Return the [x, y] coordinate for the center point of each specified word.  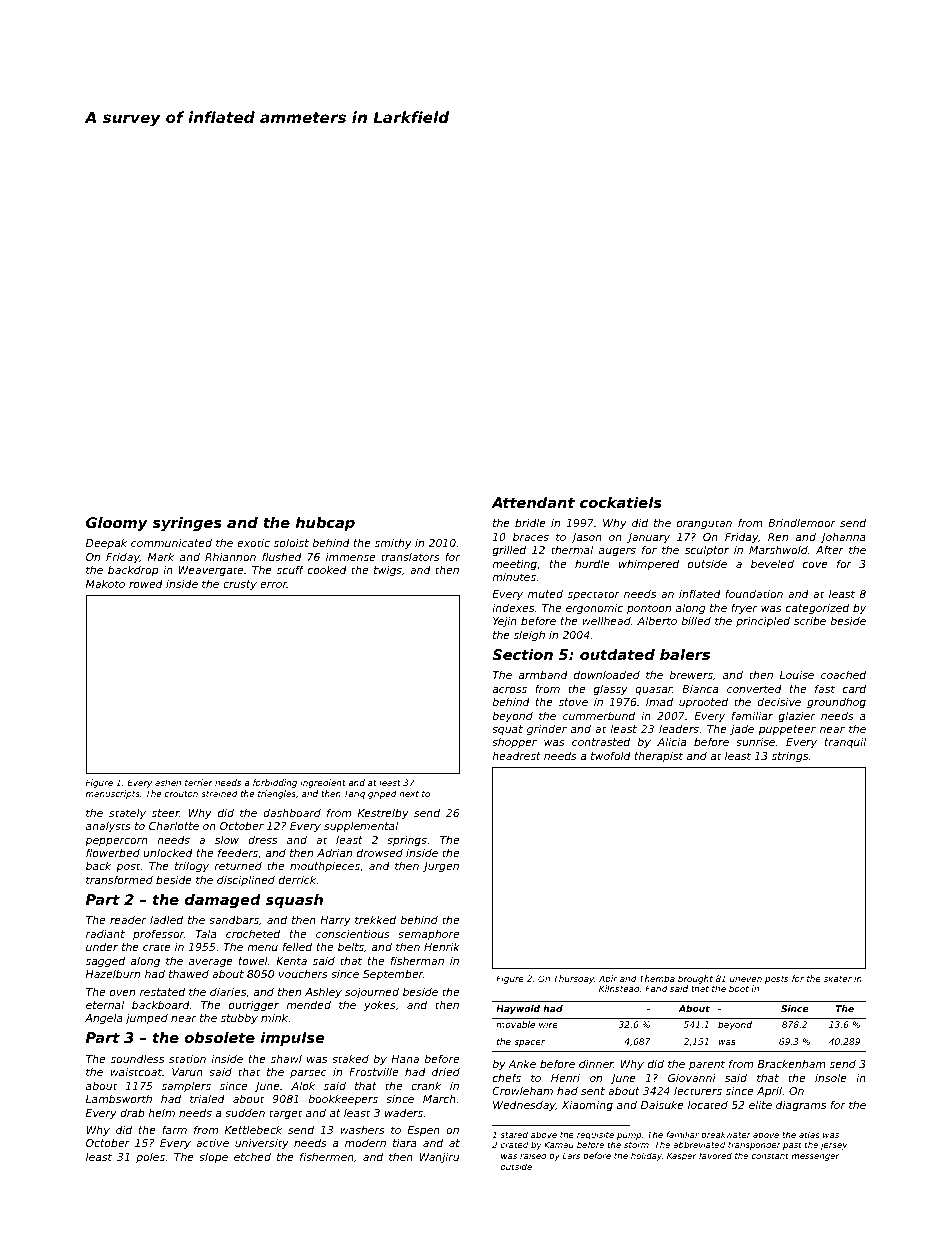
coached [843, 675]
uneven [746, 979]
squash [294, 901]
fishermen [327, 1156]
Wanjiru [439, 1158]
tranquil [845, 743]
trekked [375, 919]
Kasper [682, 1157]
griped [382, 794]
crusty [240, 585]
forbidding [275, 783]
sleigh [529, 635]
